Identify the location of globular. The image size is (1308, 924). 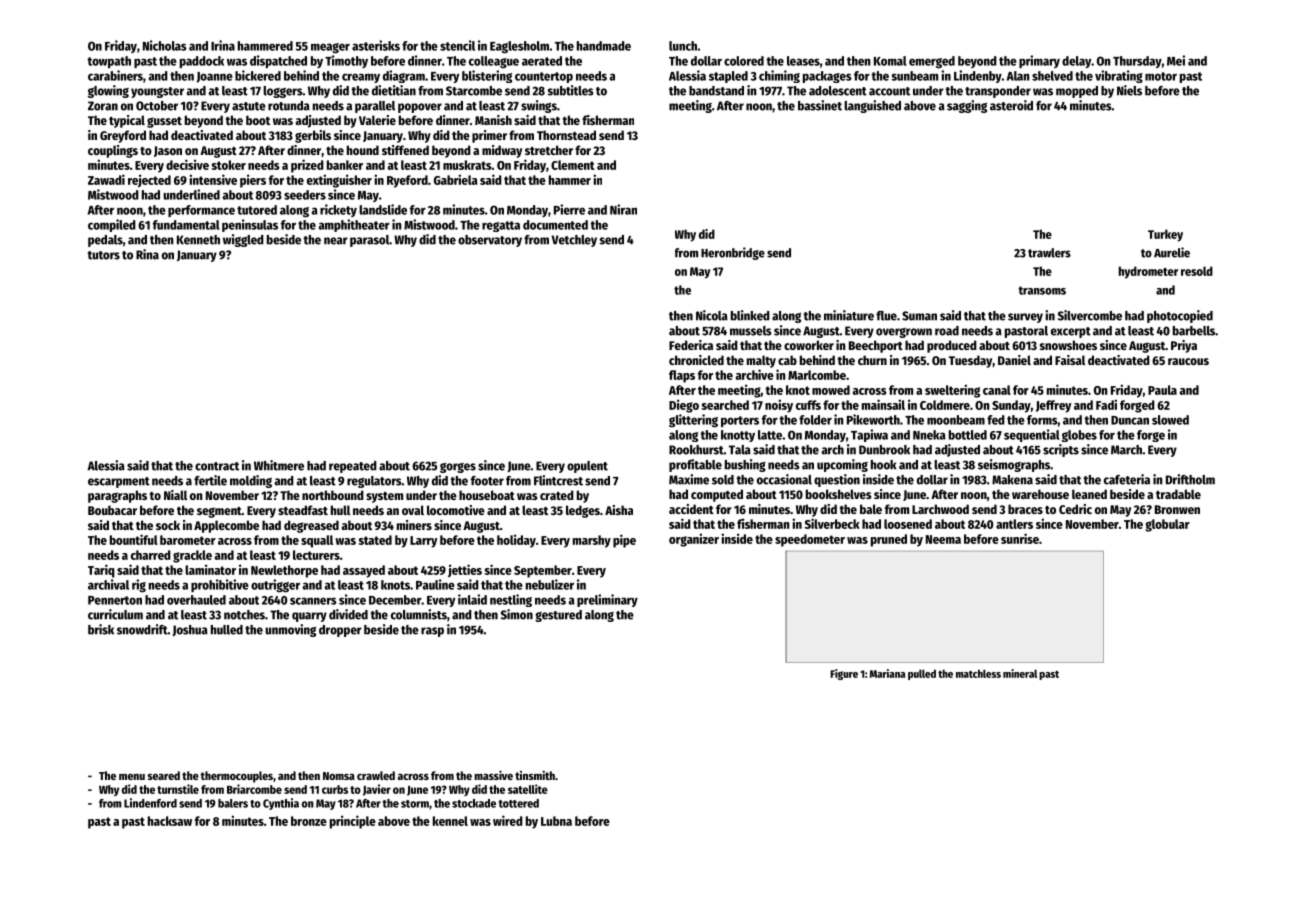
(1167, 525).
